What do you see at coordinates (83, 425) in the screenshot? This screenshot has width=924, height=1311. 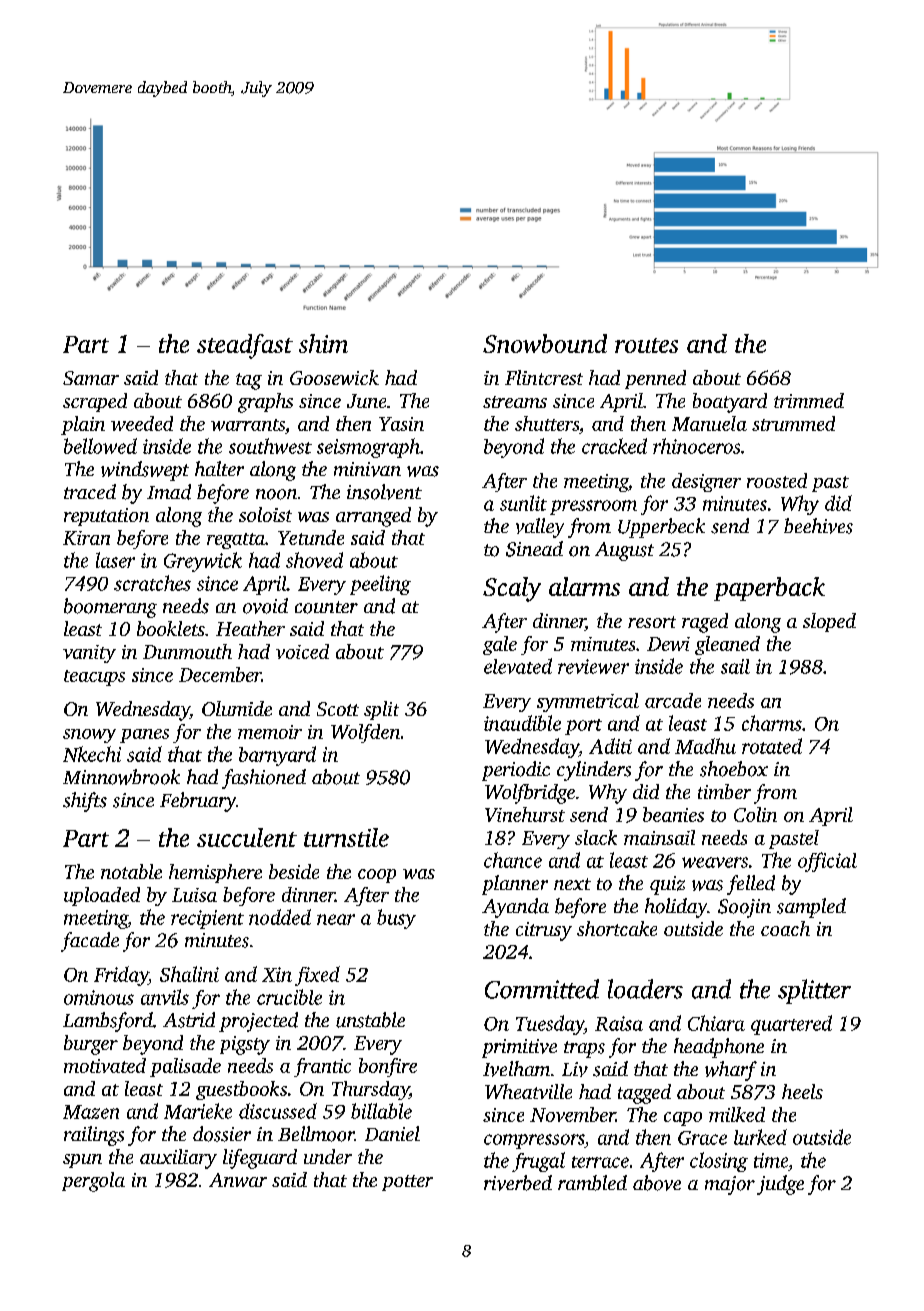 I see `plain` at bounding box center [83, 425].
